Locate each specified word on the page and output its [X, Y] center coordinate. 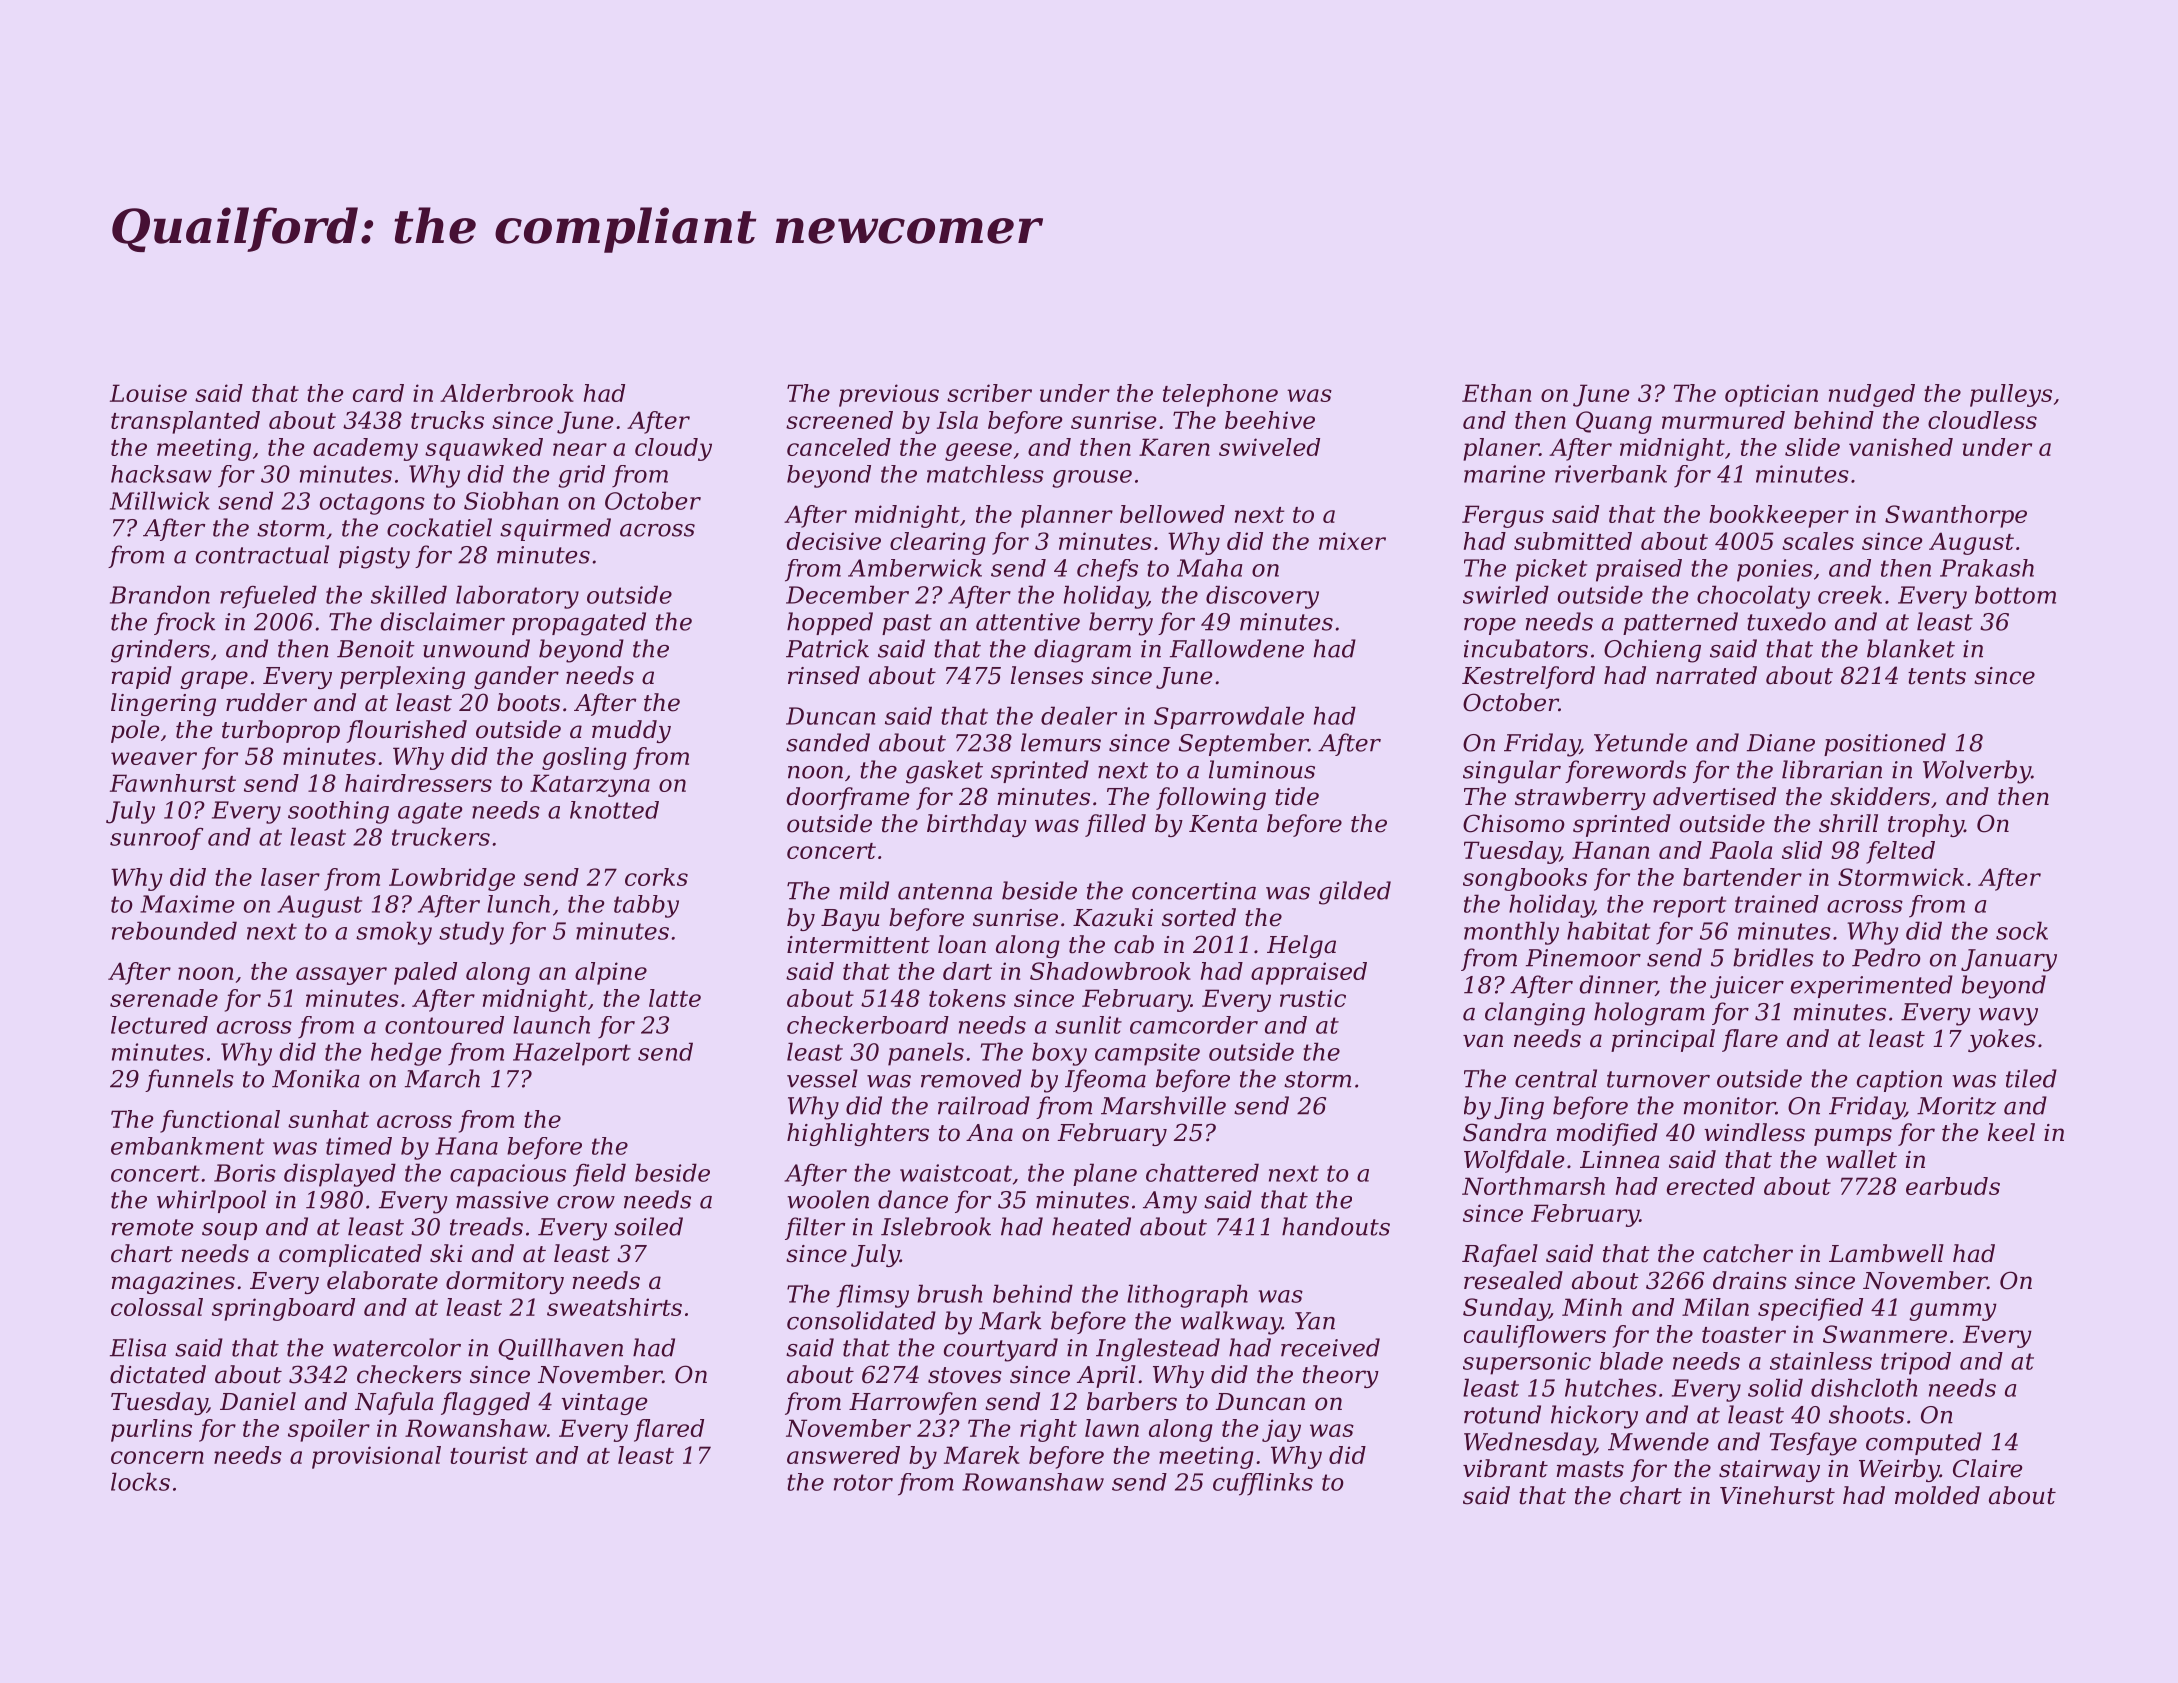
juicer [1747, 987]
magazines [173, 1283]
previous [889, 395]
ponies [1775, 570]
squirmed [555, 529]
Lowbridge [452, 879]
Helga [1301, 946]
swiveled [1269, 447]
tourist [489, 1455]
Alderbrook [507, 393]
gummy [1953, 1312]
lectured [159, 1025]
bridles [1773, 957]
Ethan [1496, 393]
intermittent [858, 945]
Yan [1315, 1321]
